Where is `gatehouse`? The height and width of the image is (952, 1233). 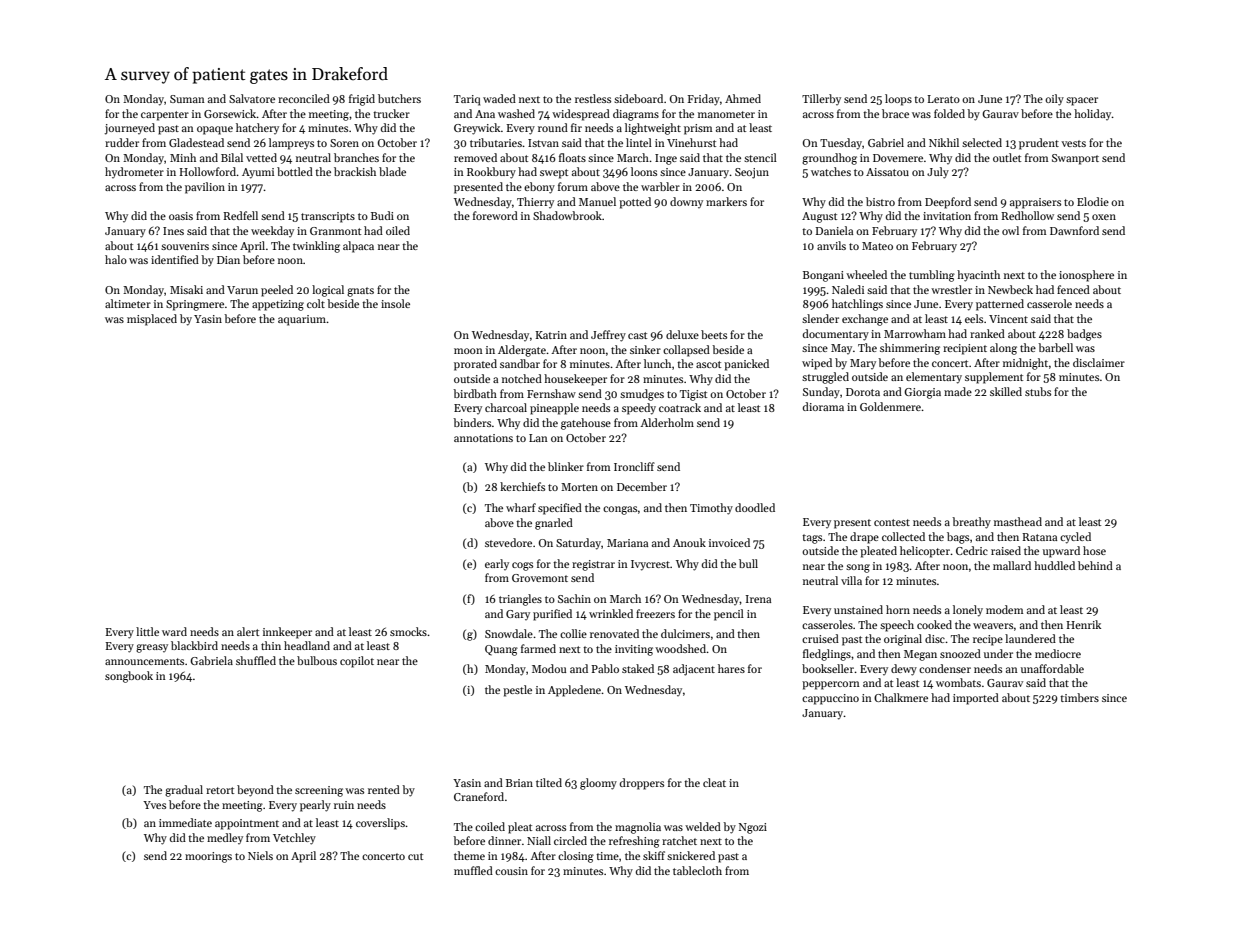 gatehouse is located at coordinates (586, 424).
